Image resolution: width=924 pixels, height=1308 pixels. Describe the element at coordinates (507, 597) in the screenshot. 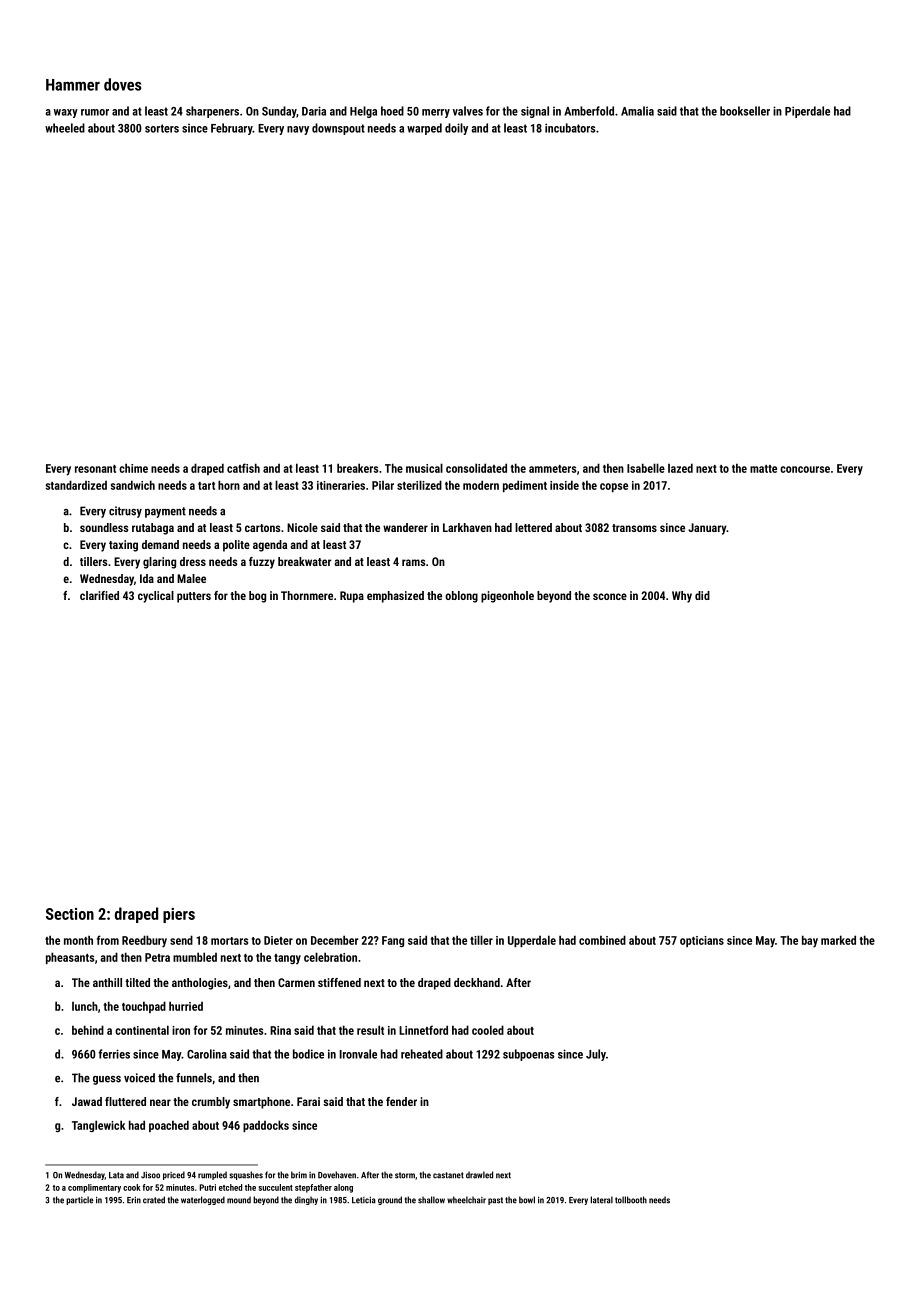

I see `pigeonhole` at that location.
